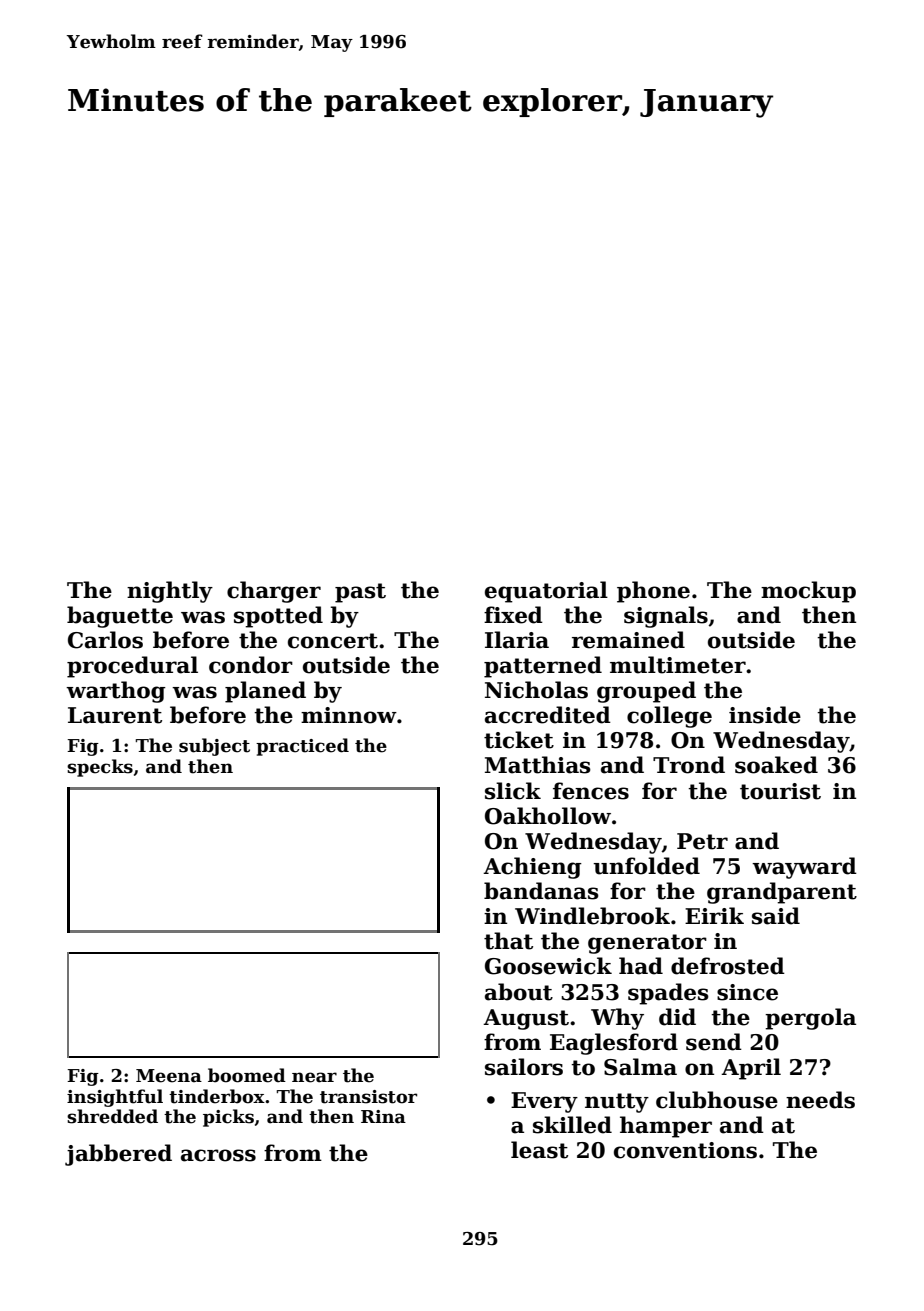 The width and height of the screenshot is (924, 1311). I want to click on specks, so click(100, 768).
